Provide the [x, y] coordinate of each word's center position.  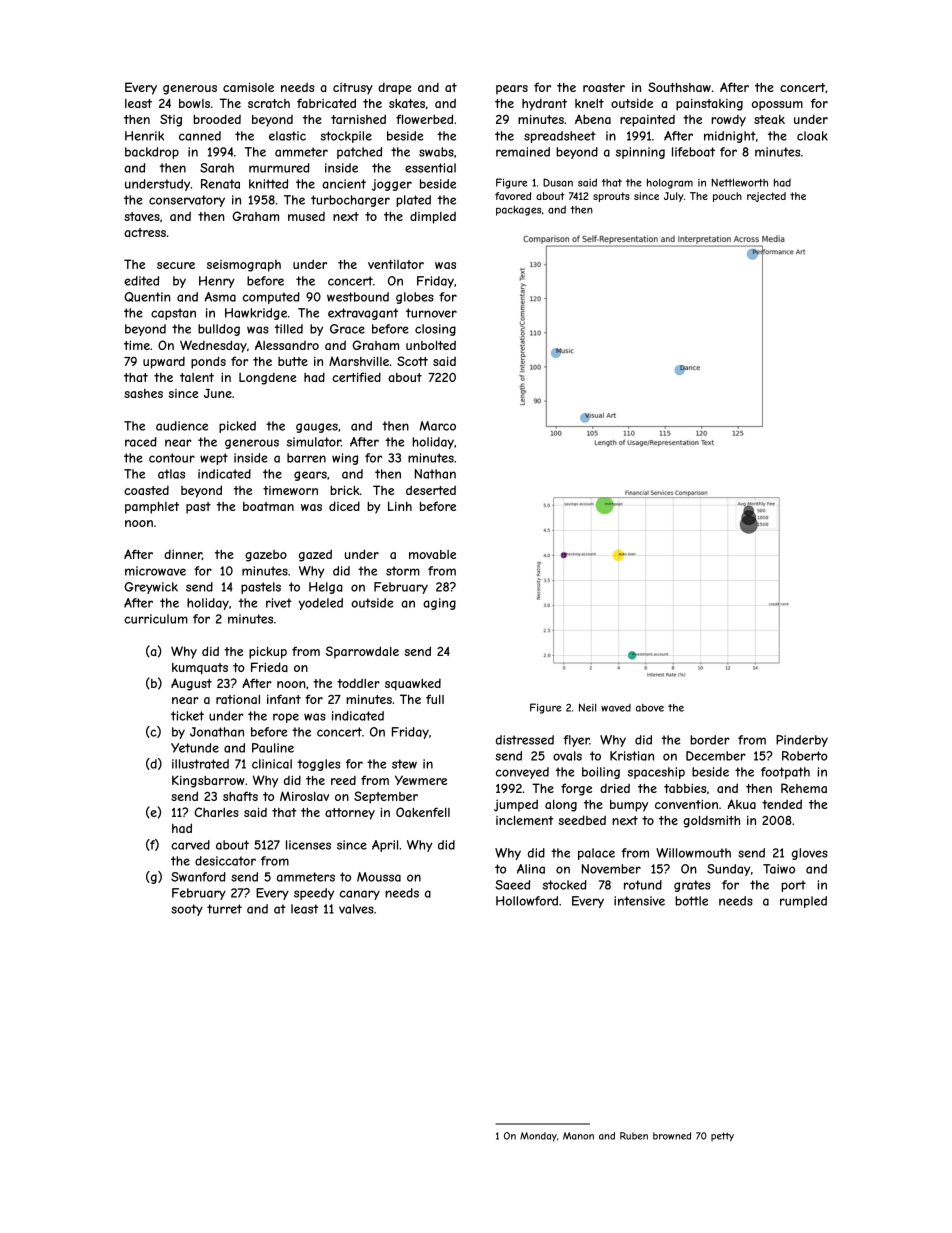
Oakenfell [423, 812]
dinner [183, 555]
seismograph [244, 266]
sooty [187, 910]
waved [616, 708]
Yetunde [195, 748]
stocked [565, 885]
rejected [766, 197]
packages [518, 211]
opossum [777, 106]
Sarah [217, 168]
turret [224, 909]
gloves [810, 854]
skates [407, 103]
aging [439, 604]
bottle [691, 901]
